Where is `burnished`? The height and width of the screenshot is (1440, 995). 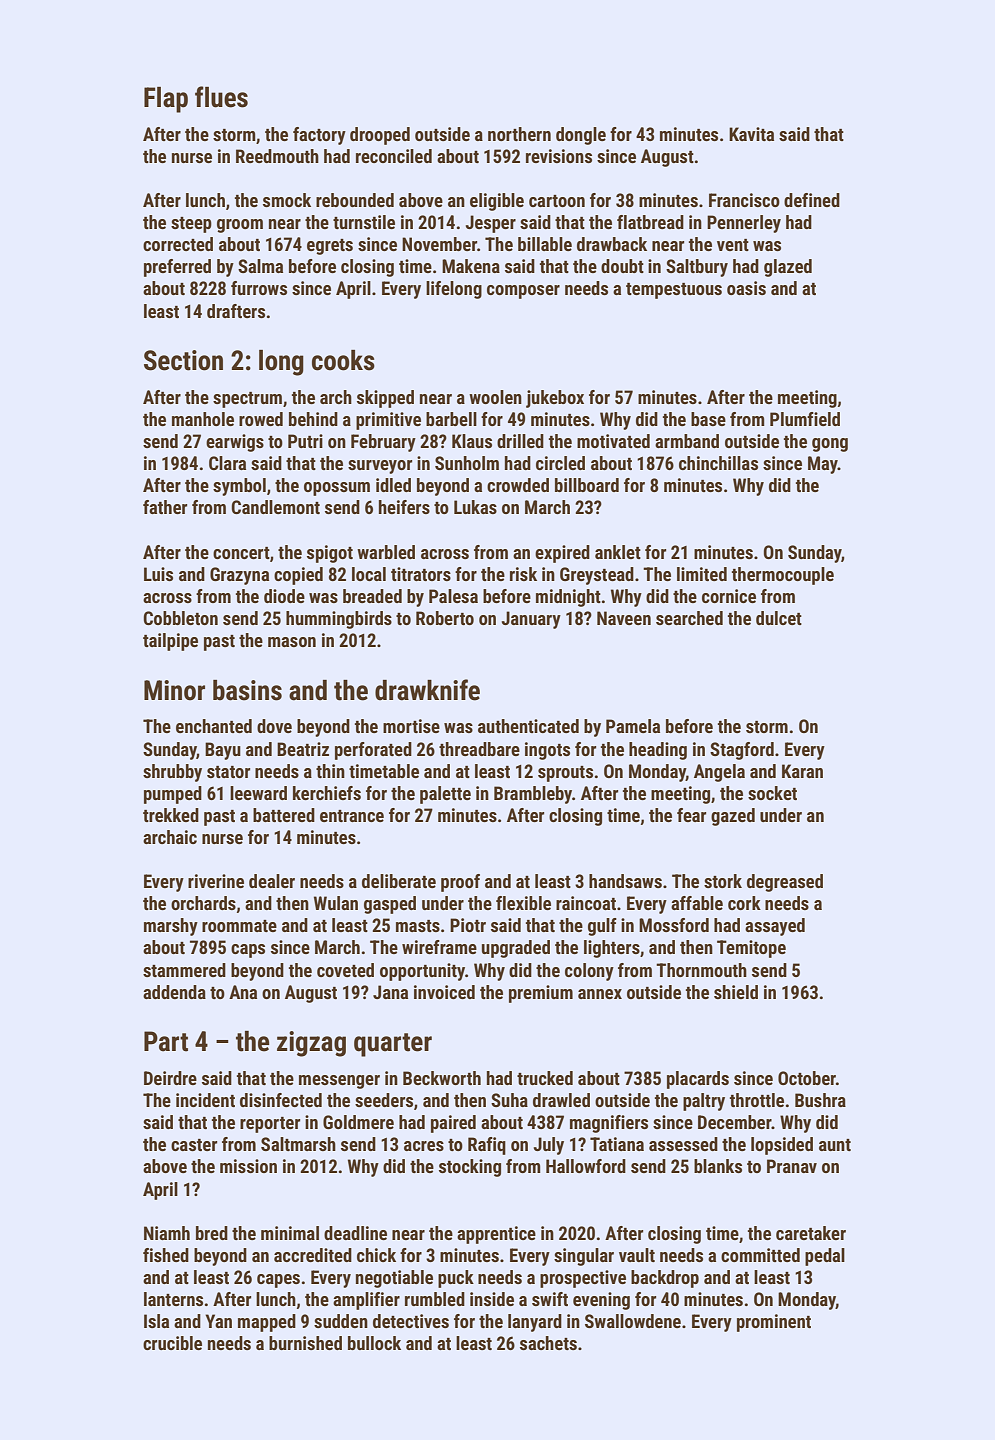 burnished is located at coordinates (305, 1343).
